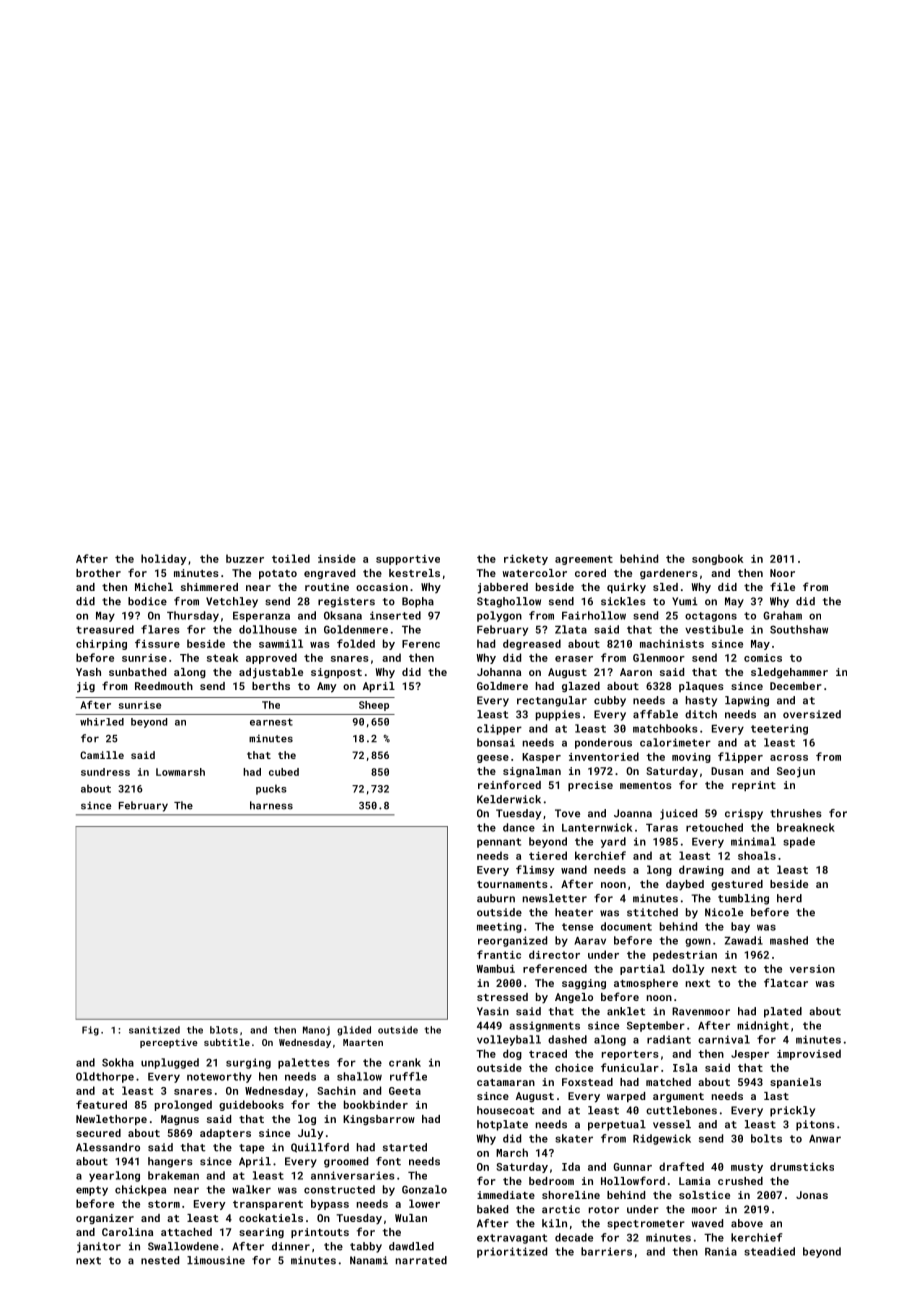  I want to click on dog, so click(512, 1054).
